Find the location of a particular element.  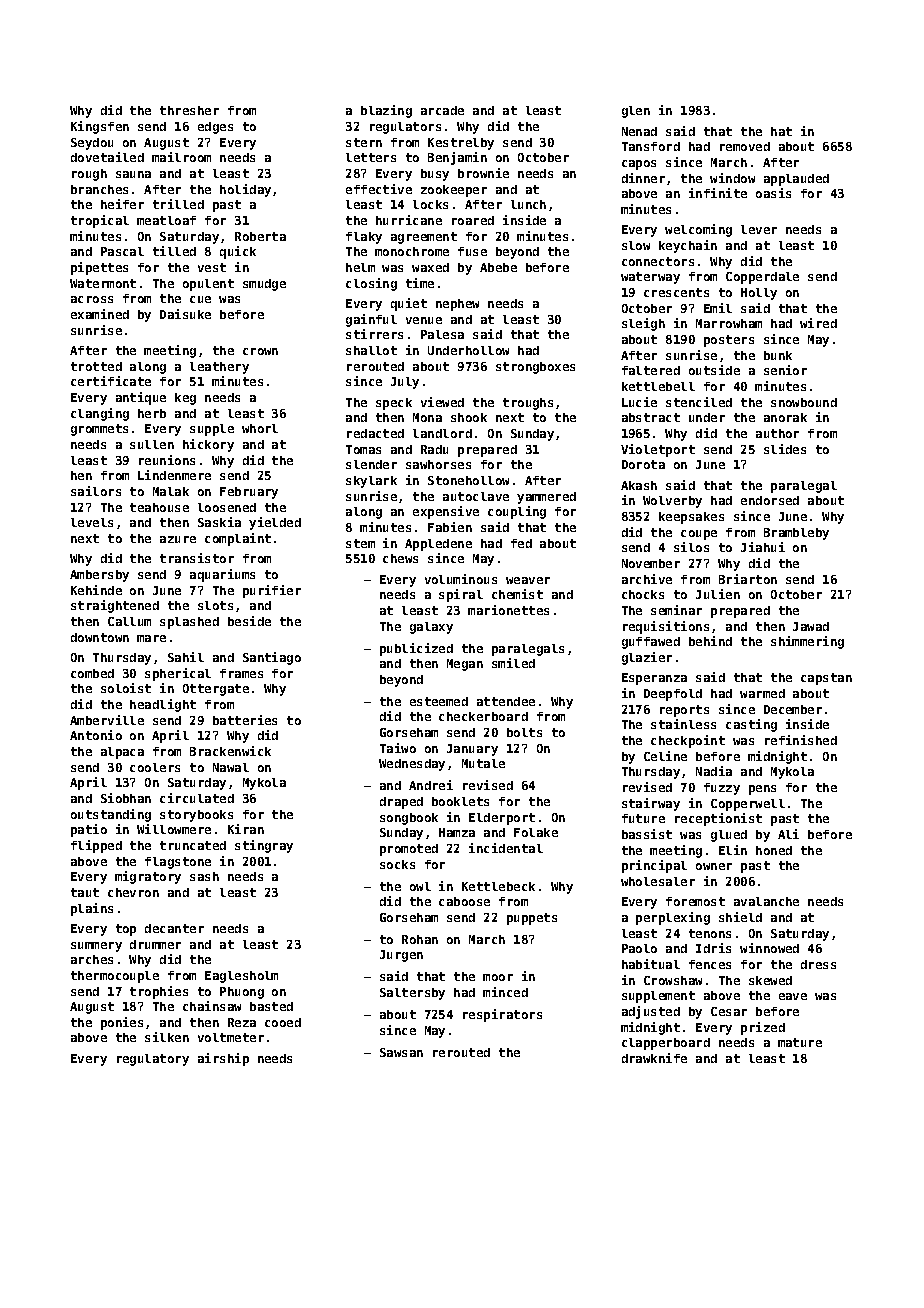

Palesa is located at coordinates (442, 334).
